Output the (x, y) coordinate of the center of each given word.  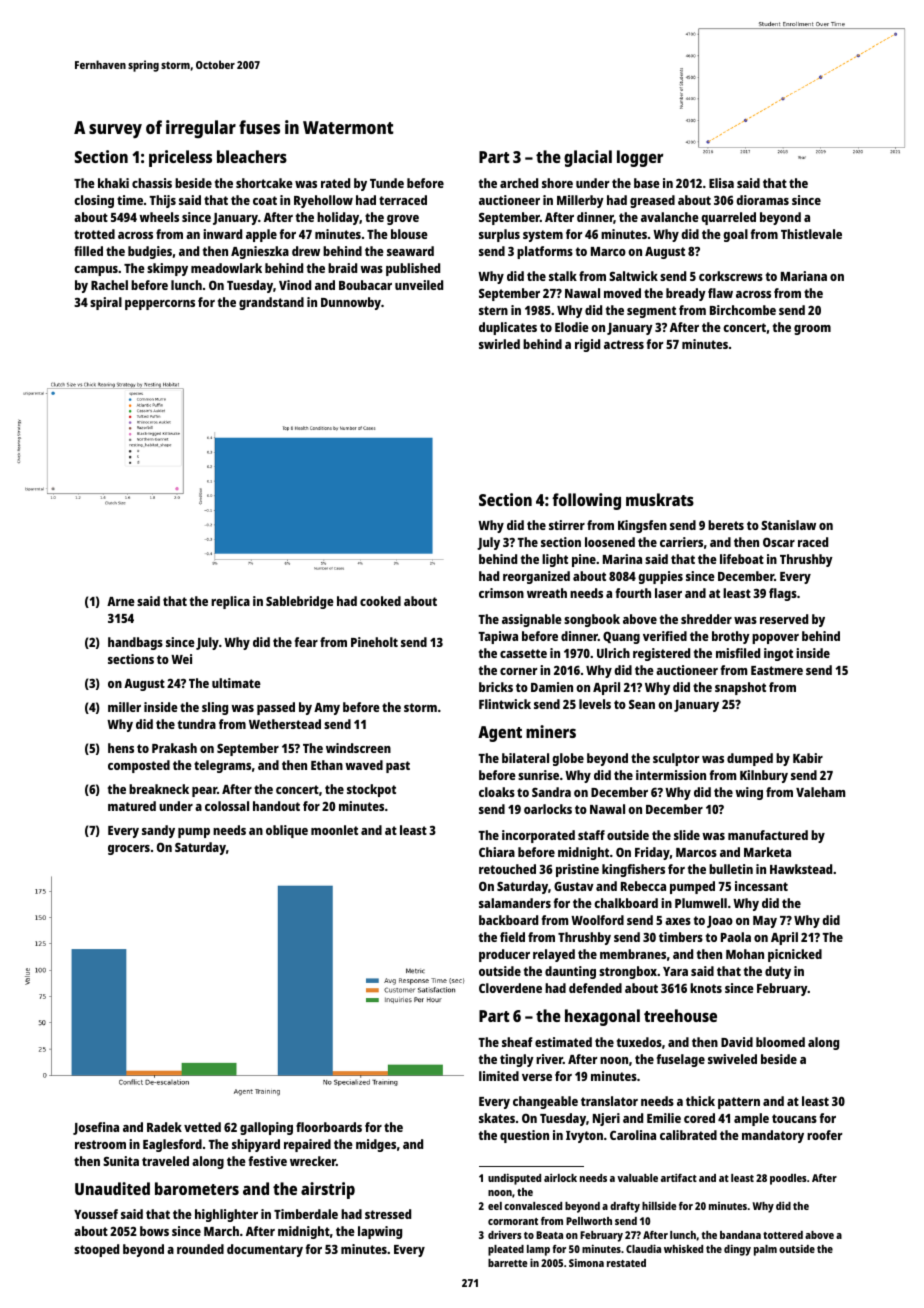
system (543, 236)
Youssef (96, 1214)
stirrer (567, 525)
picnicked (795, 955)
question (524, 1136)
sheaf (517, 1042)
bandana (740, 1235)
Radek (164, 1127)
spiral (106, 303)
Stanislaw (788, 525)
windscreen (358, 748)
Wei (181, 659)
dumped (750, 759)
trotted (94, 234)
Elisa (721, 183)
